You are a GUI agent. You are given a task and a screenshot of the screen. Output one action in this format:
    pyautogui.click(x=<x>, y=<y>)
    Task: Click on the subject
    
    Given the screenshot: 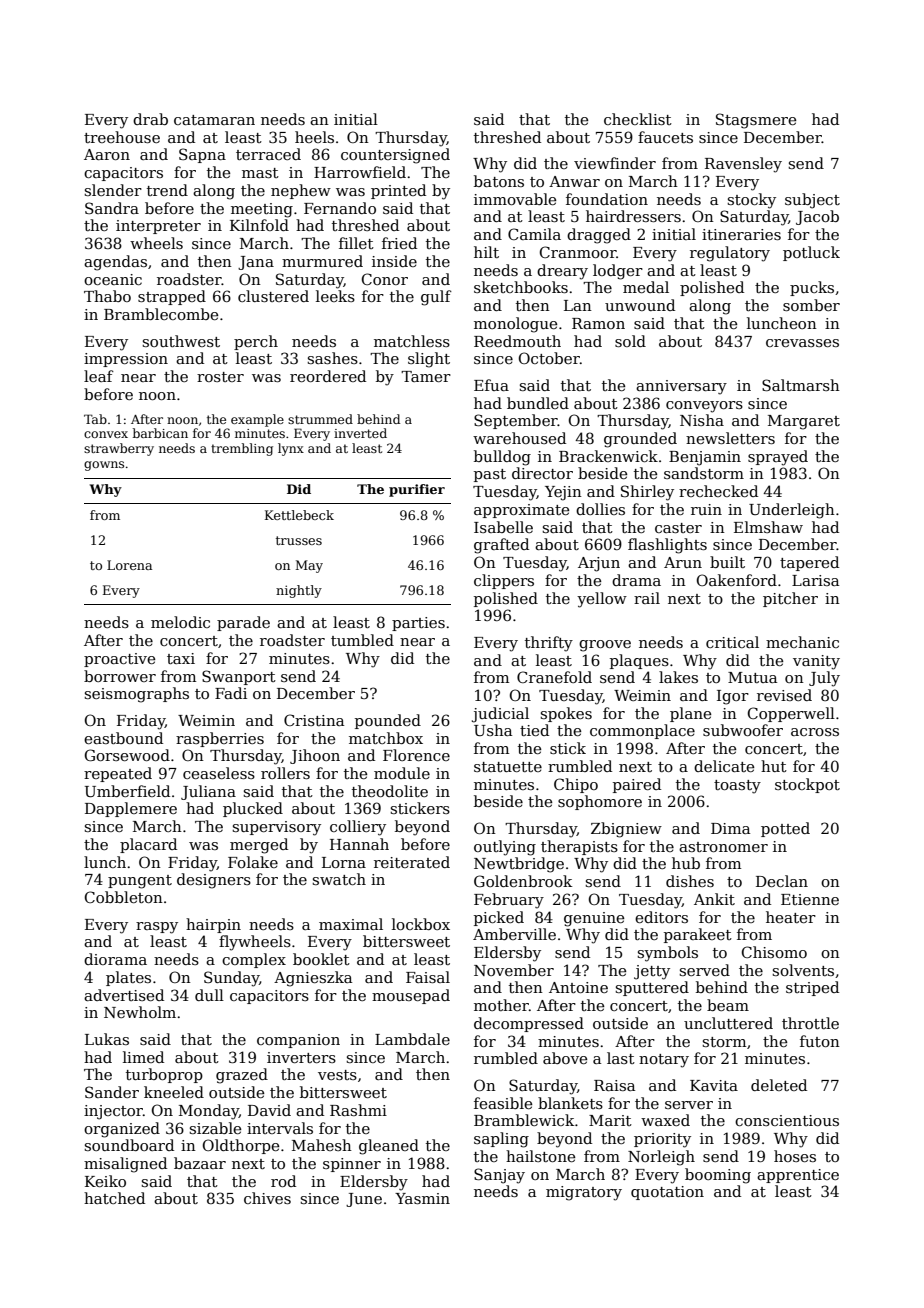 What is the action you would take?
    pyautogui.click(x=812, y=201)
